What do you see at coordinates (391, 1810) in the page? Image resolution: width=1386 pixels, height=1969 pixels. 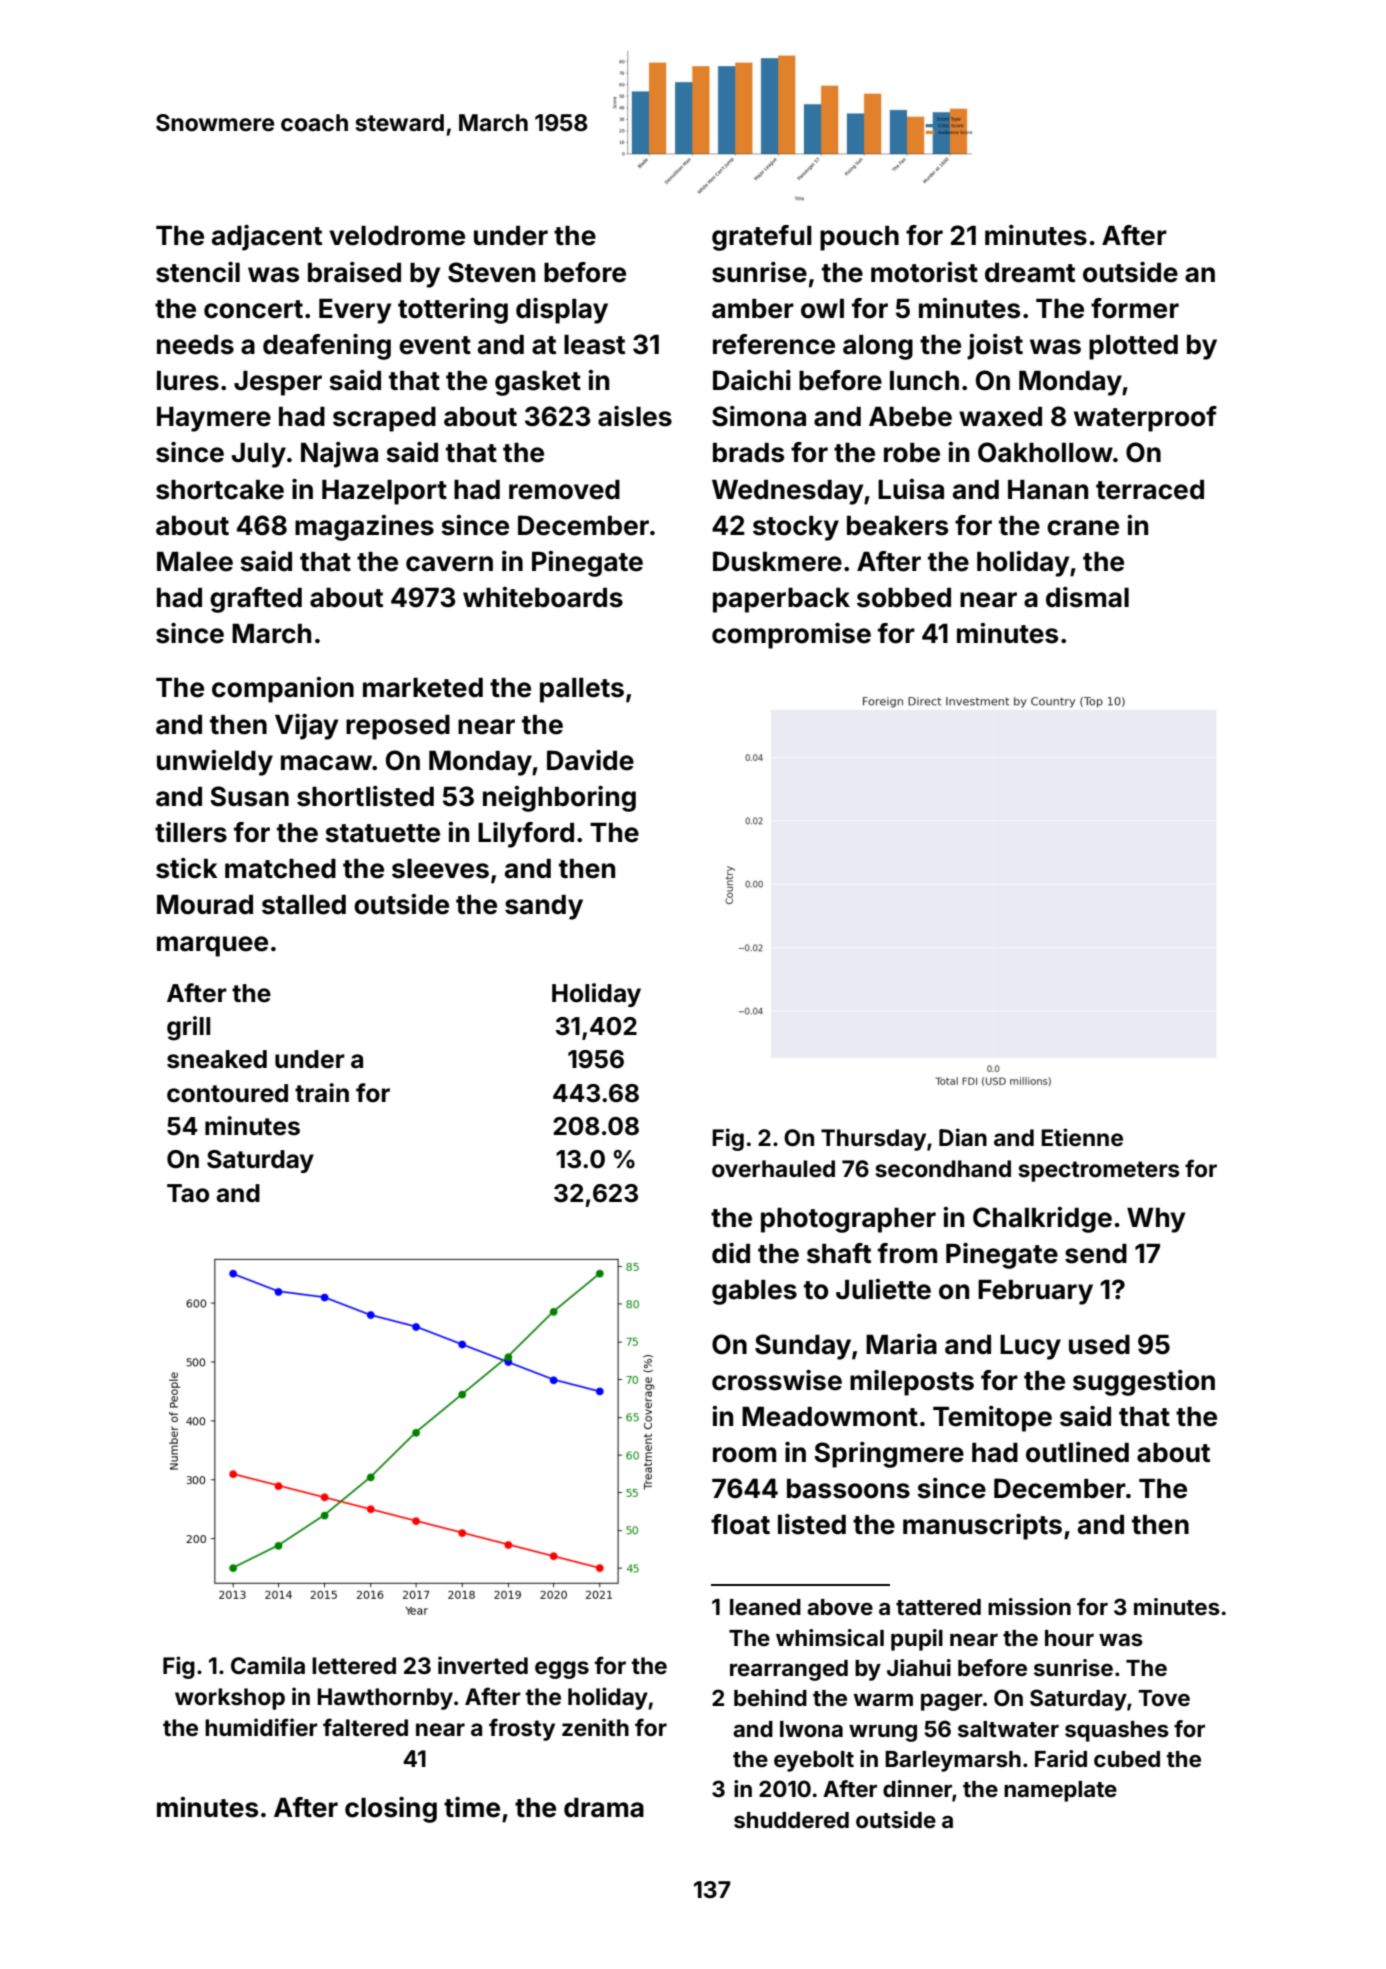 I see `closing` at bounding box center [391, 1810].
